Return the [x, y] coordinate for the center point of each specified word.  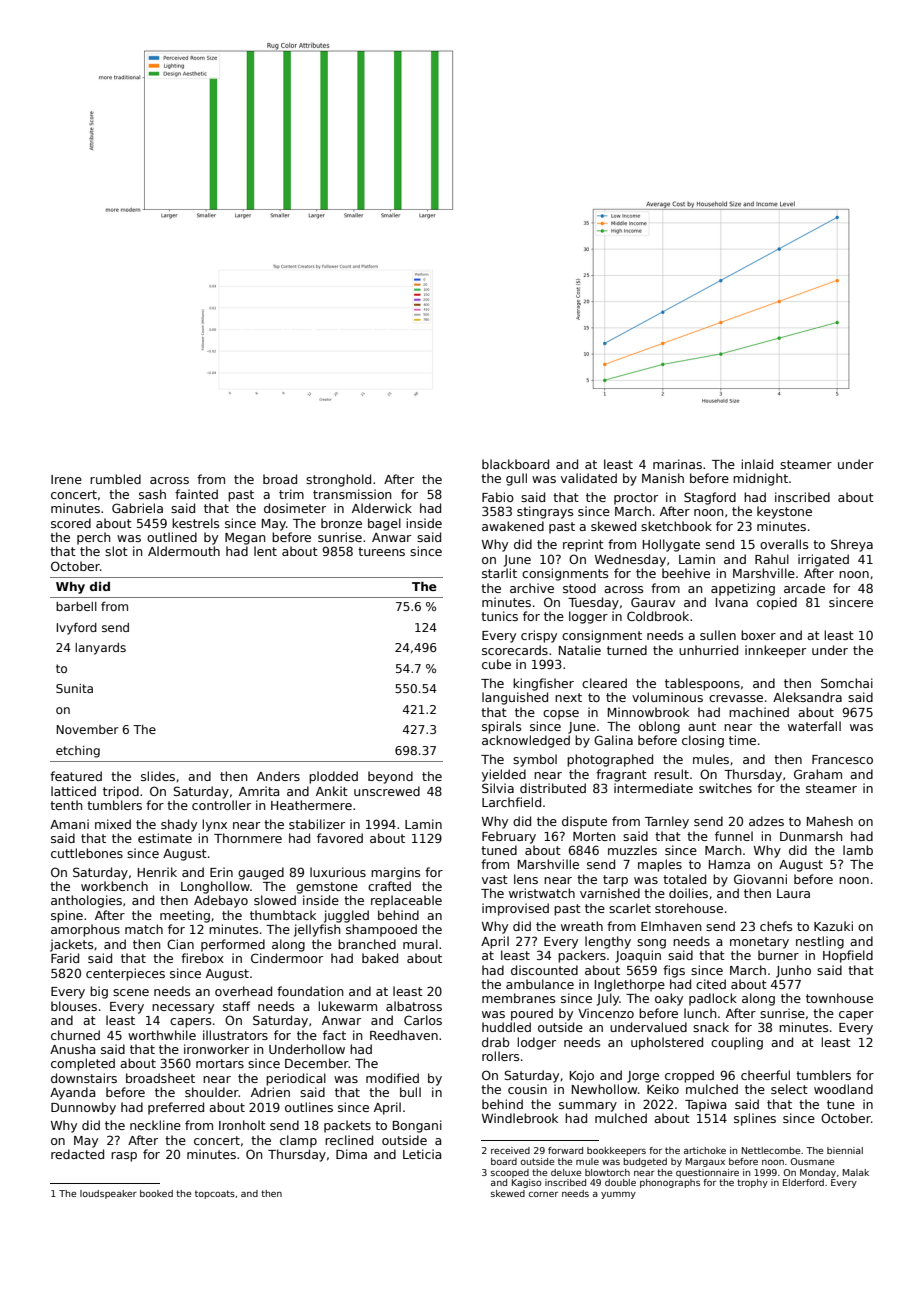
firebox [202, 958]
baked [380, 958]
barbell [76, 606]
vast [495, 879]
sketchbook [676, 526]
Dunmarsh [811, 836]
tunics [499, 616]
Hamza [729, 864]
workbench [114, 886]
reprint [583, 545]
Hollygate [671, 545]
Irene [66, 479]
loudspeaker [108, 1194]
